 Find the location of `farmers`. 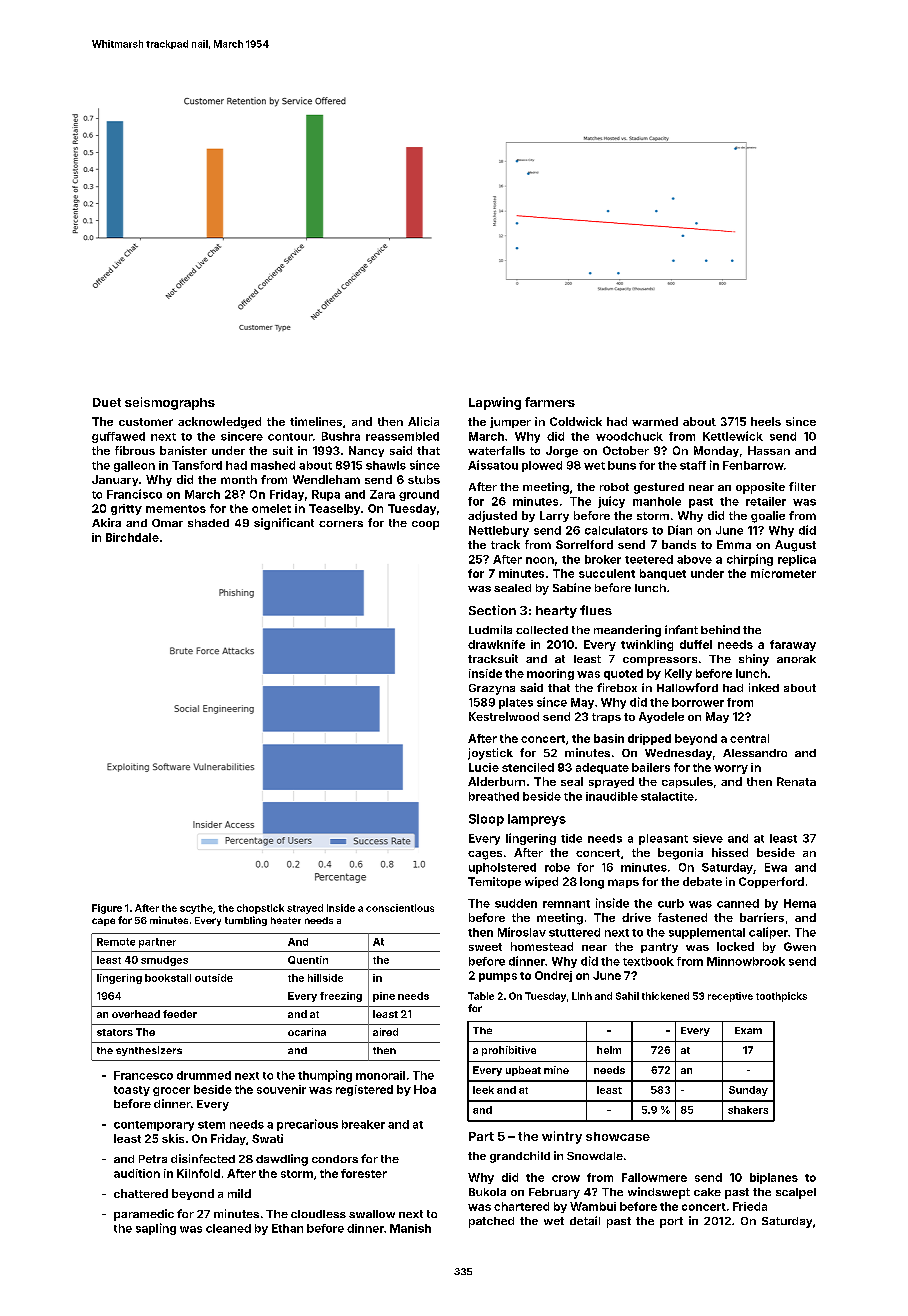

farmers is located at coordinates (550, 402).
